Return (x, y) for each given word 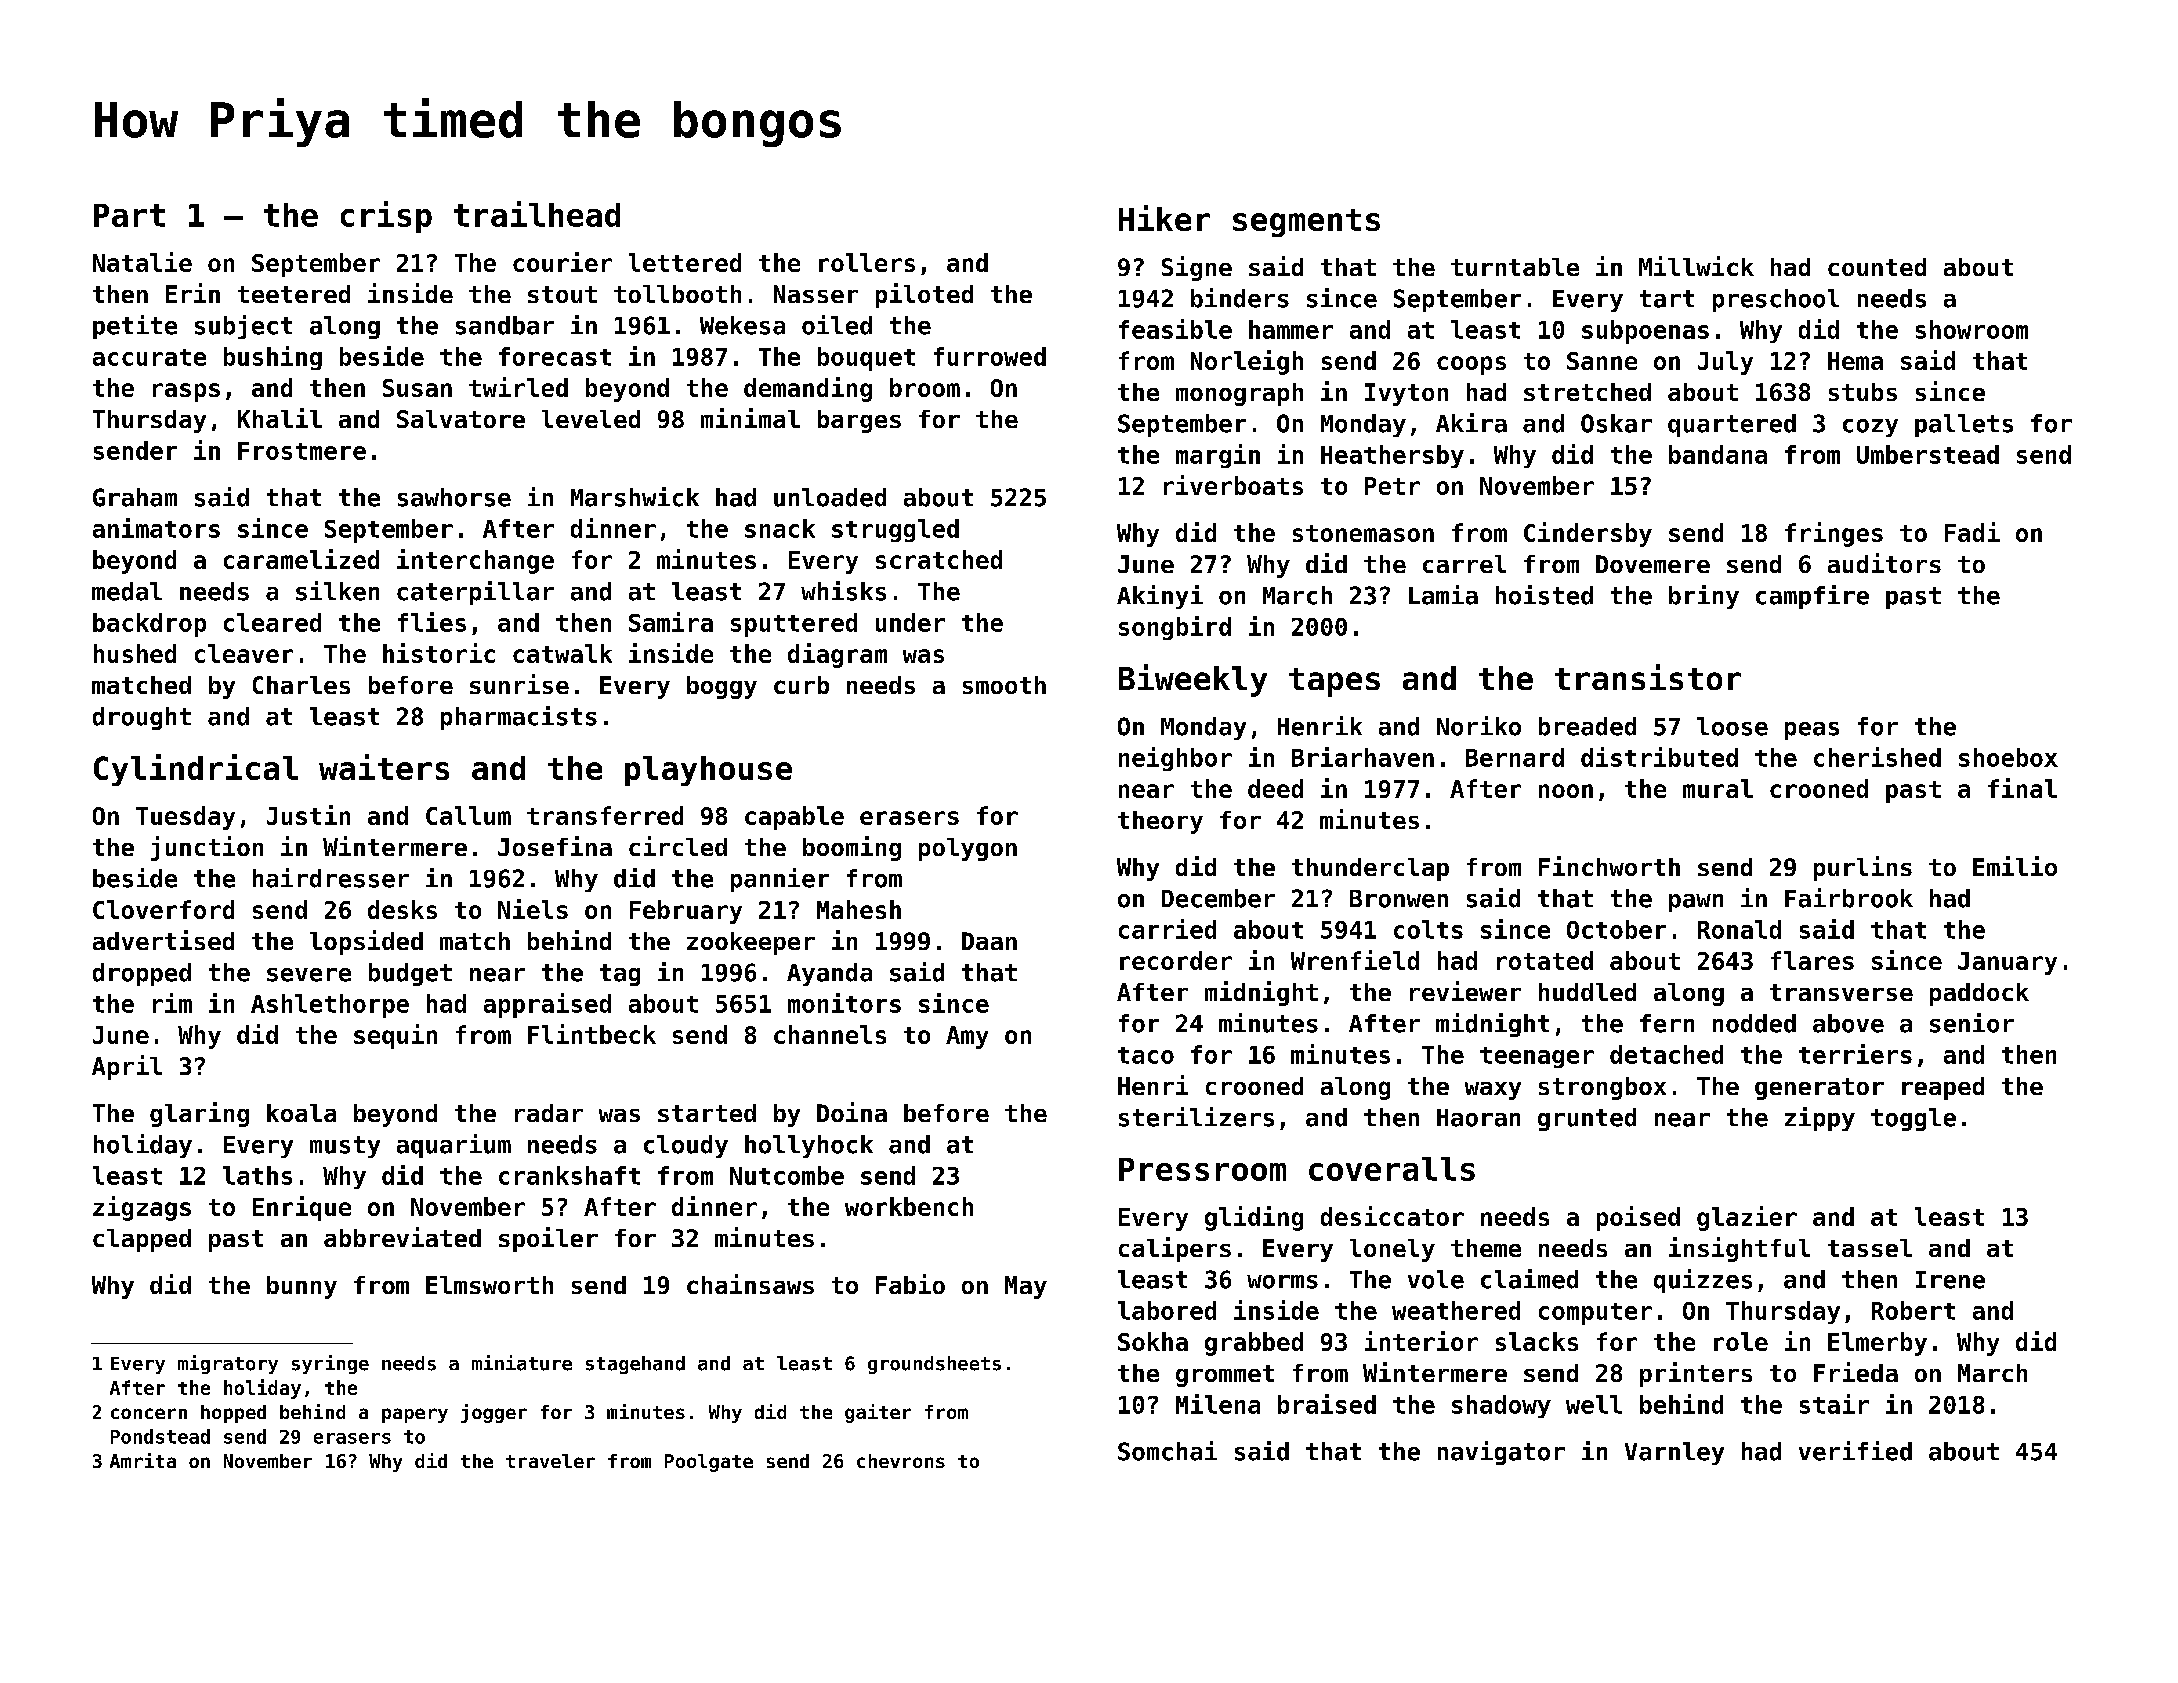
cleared (272, 622)
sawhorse (454, 497)
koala (301, 1113)
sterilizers (1196, 1117)
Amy (967, 1037)
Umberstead (1928, 454)
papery (415, 1415)
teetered (294, 294)
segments (1306, 223)
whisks (843, 591)
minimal (750, 418)
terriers (1855, 1054)
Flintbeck (592, 1034)
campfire (1812, 597)
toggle (1913, 1119)
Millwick (1696, 266)
